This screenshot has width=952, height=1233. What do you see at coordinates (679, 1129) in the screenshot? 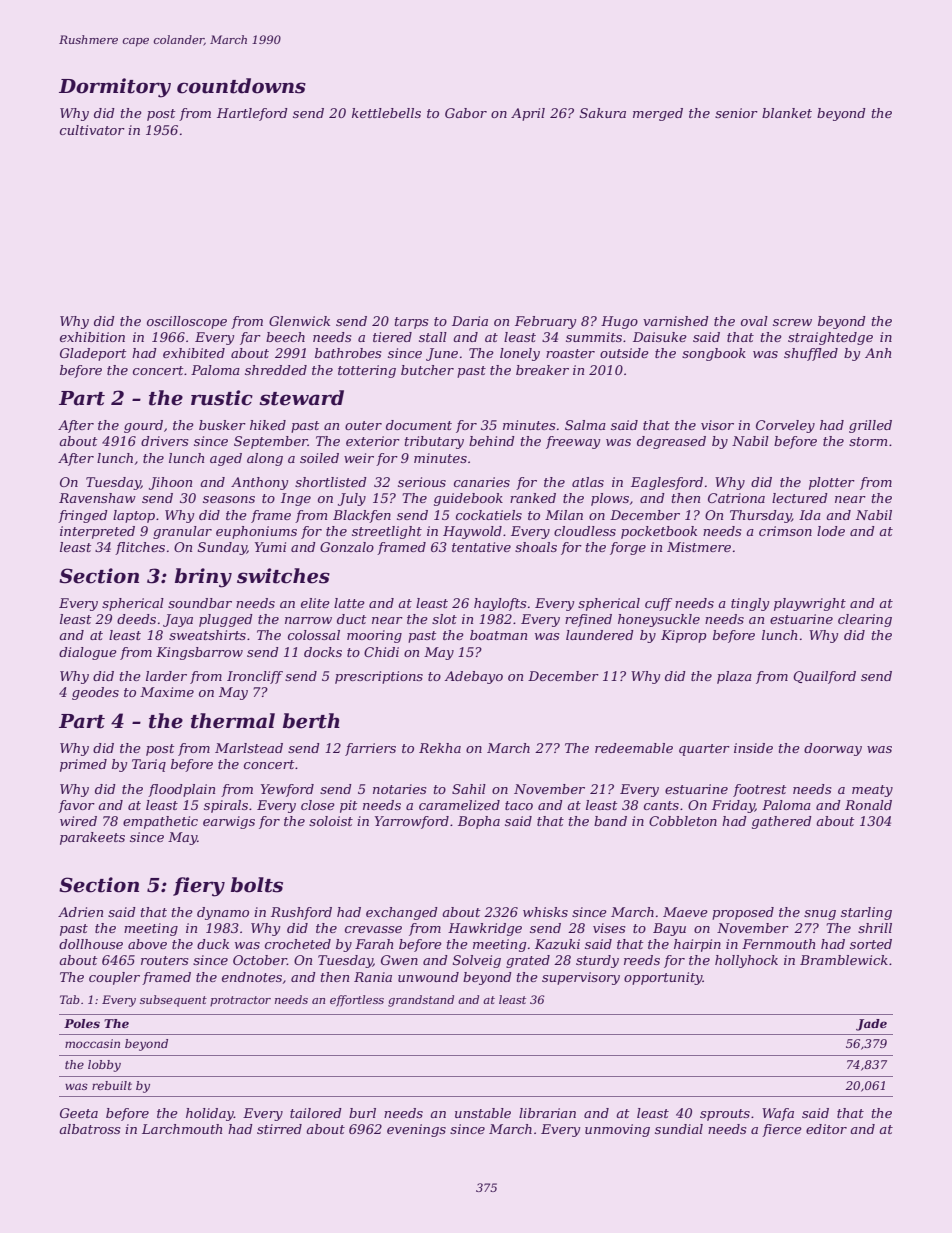
I see `sundial` at bounding box center [679, 1129].
